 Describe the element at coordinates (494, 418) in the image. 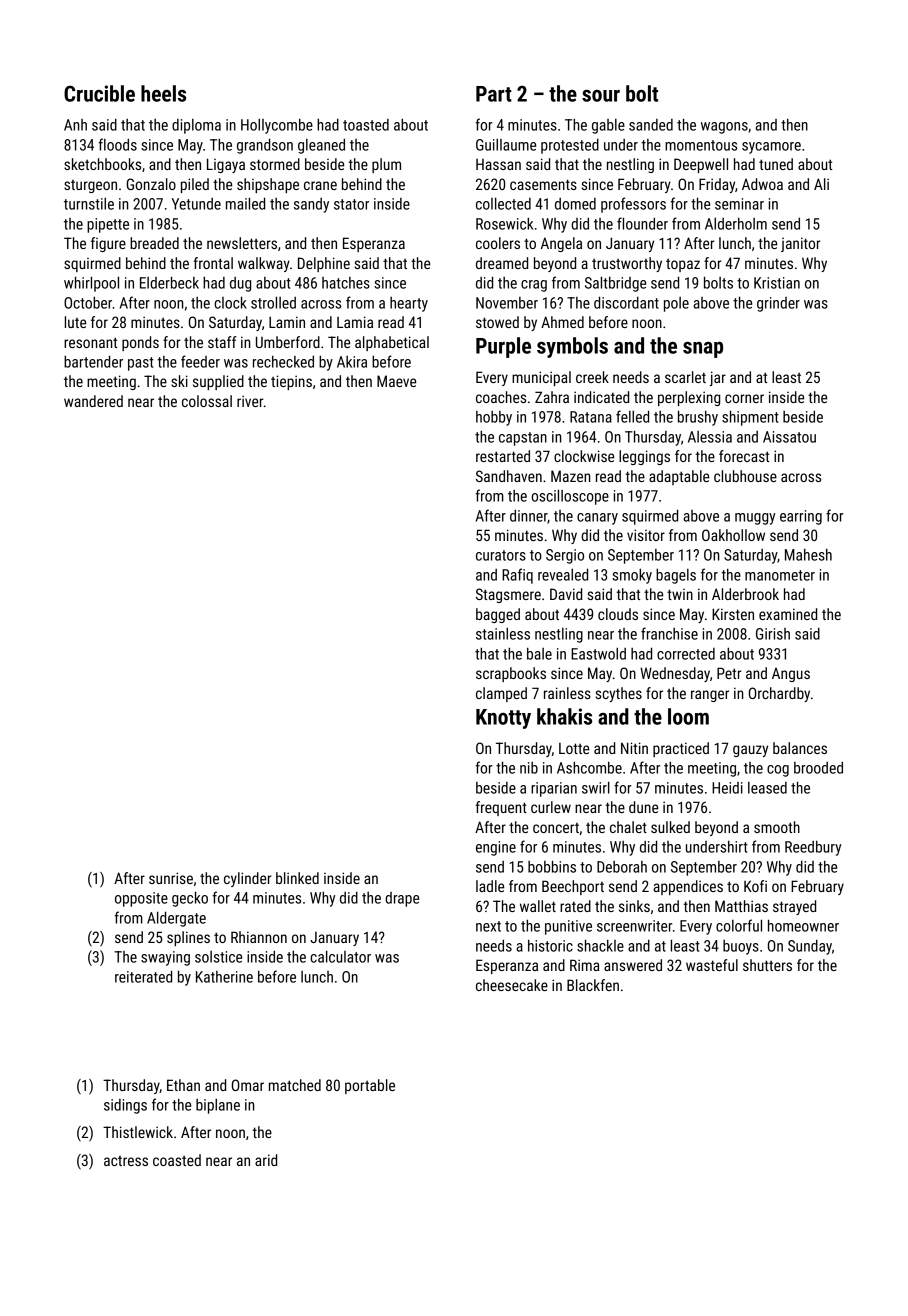

I see `hobby` at that location.
